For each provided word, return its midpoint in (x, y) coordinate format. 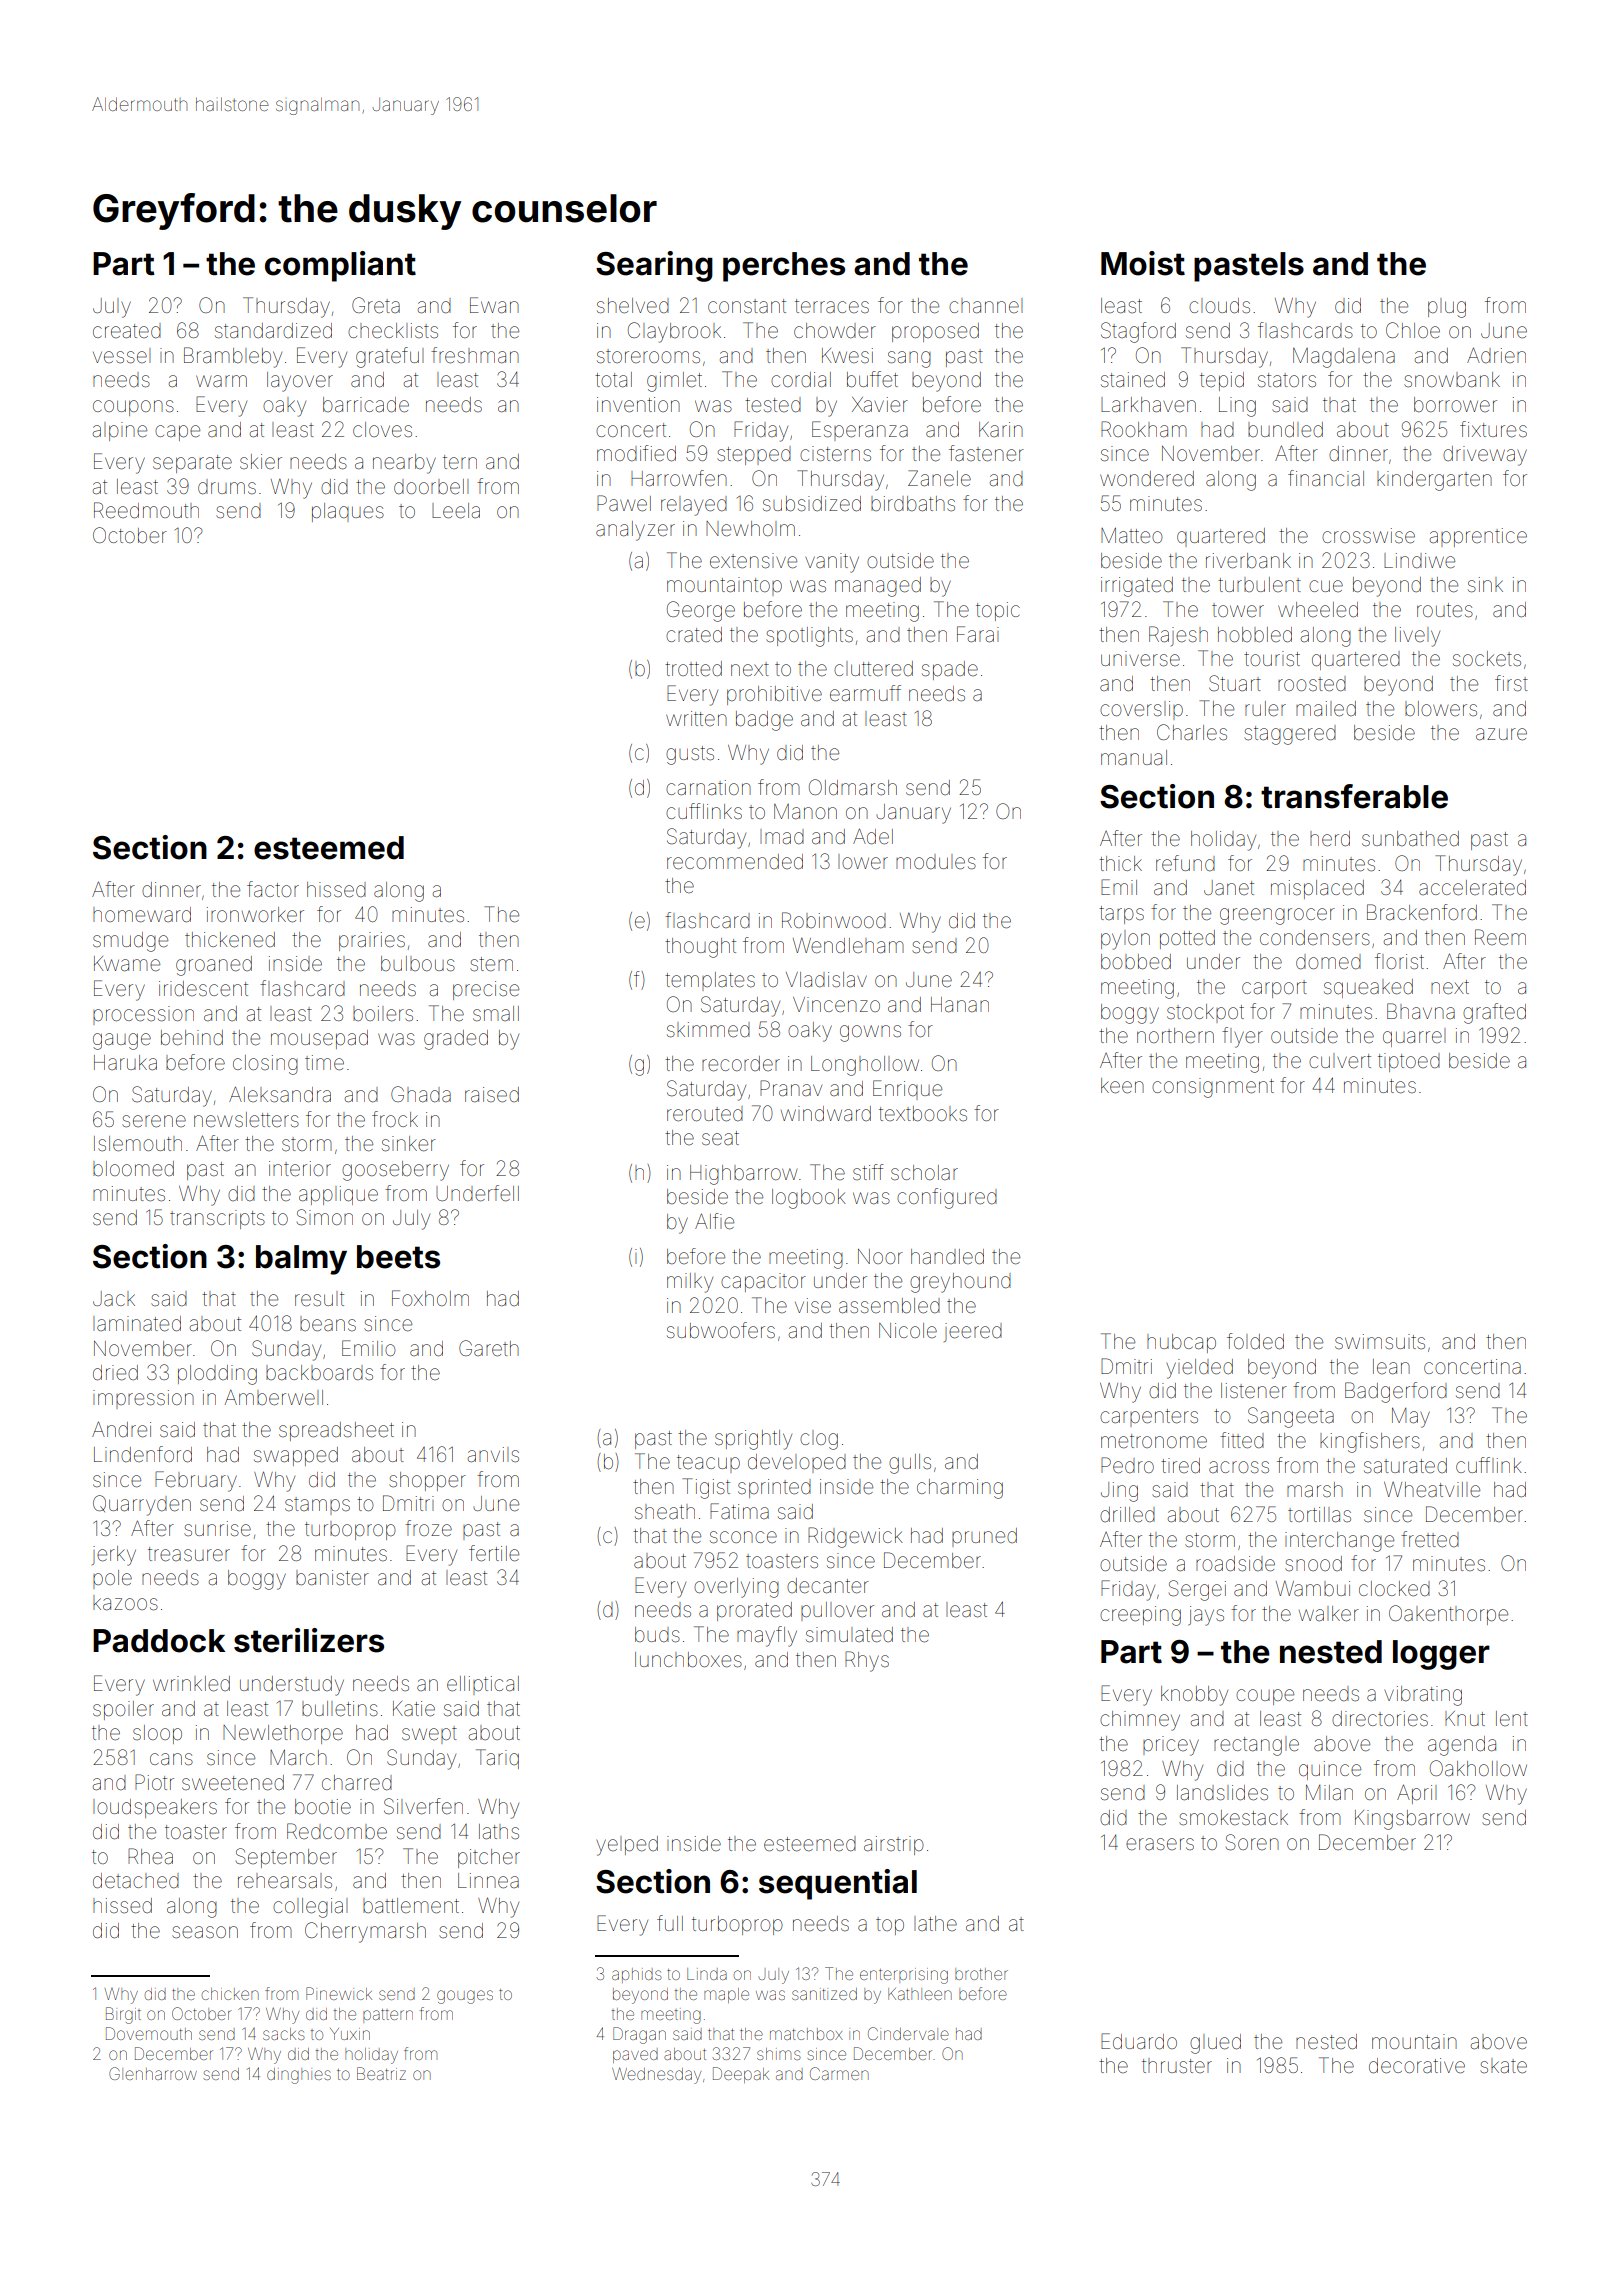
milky (690, 1283)
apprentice (1478, 537)
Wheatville (1432, 1490)
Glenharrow (153, 2073)
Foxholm (430, 1298)
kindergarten (1434, 481)
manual (1134, 757)
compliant (340, 266)
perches (784, 267)
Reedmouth (146, 510)
